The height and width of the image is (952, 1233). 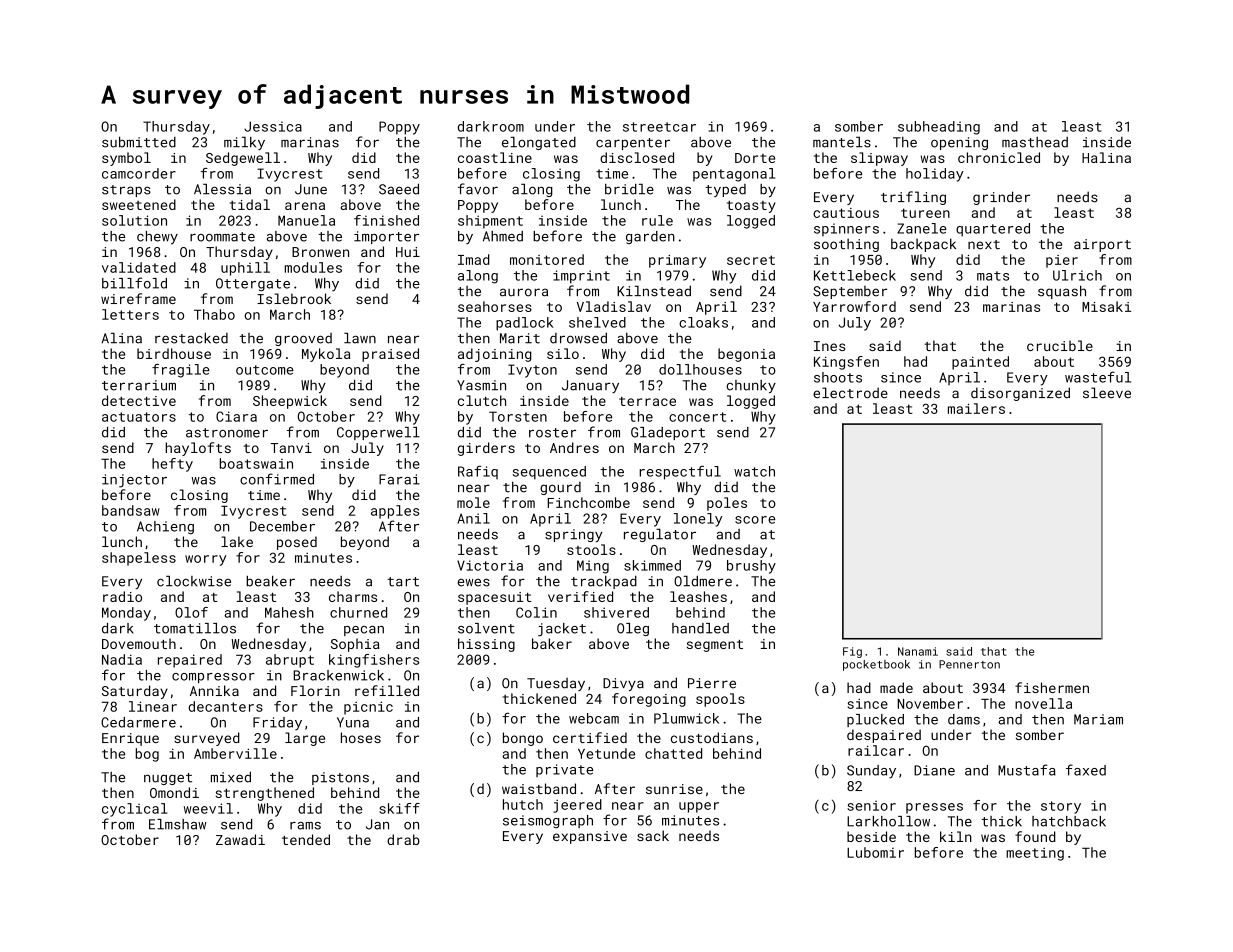 What do you see at coordinates (563, 353) in the image?
I see `silo` at bounding box center [563, 353].
